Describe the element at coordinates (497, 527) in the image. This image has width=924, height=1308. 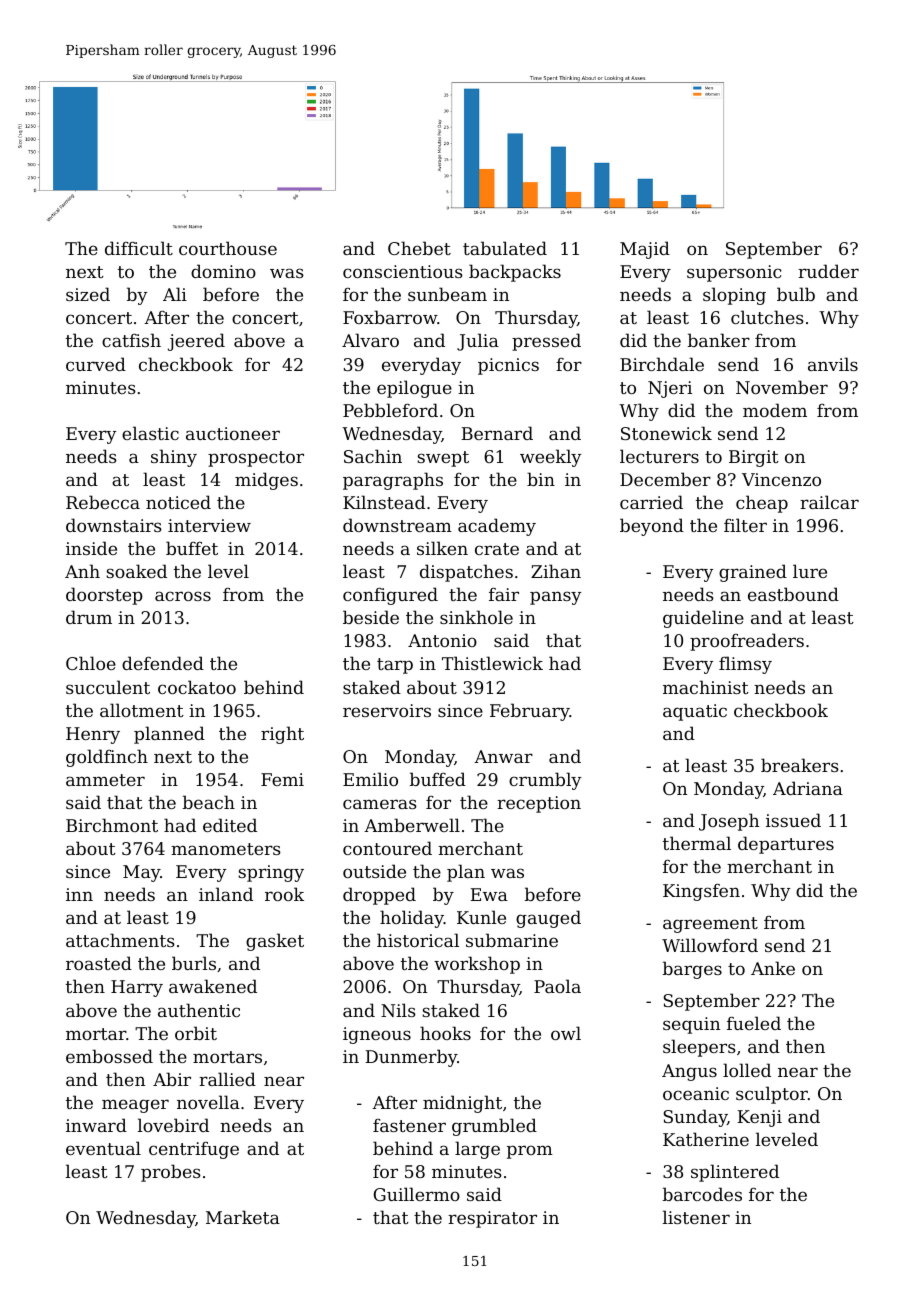
I see `academy` at that location.
